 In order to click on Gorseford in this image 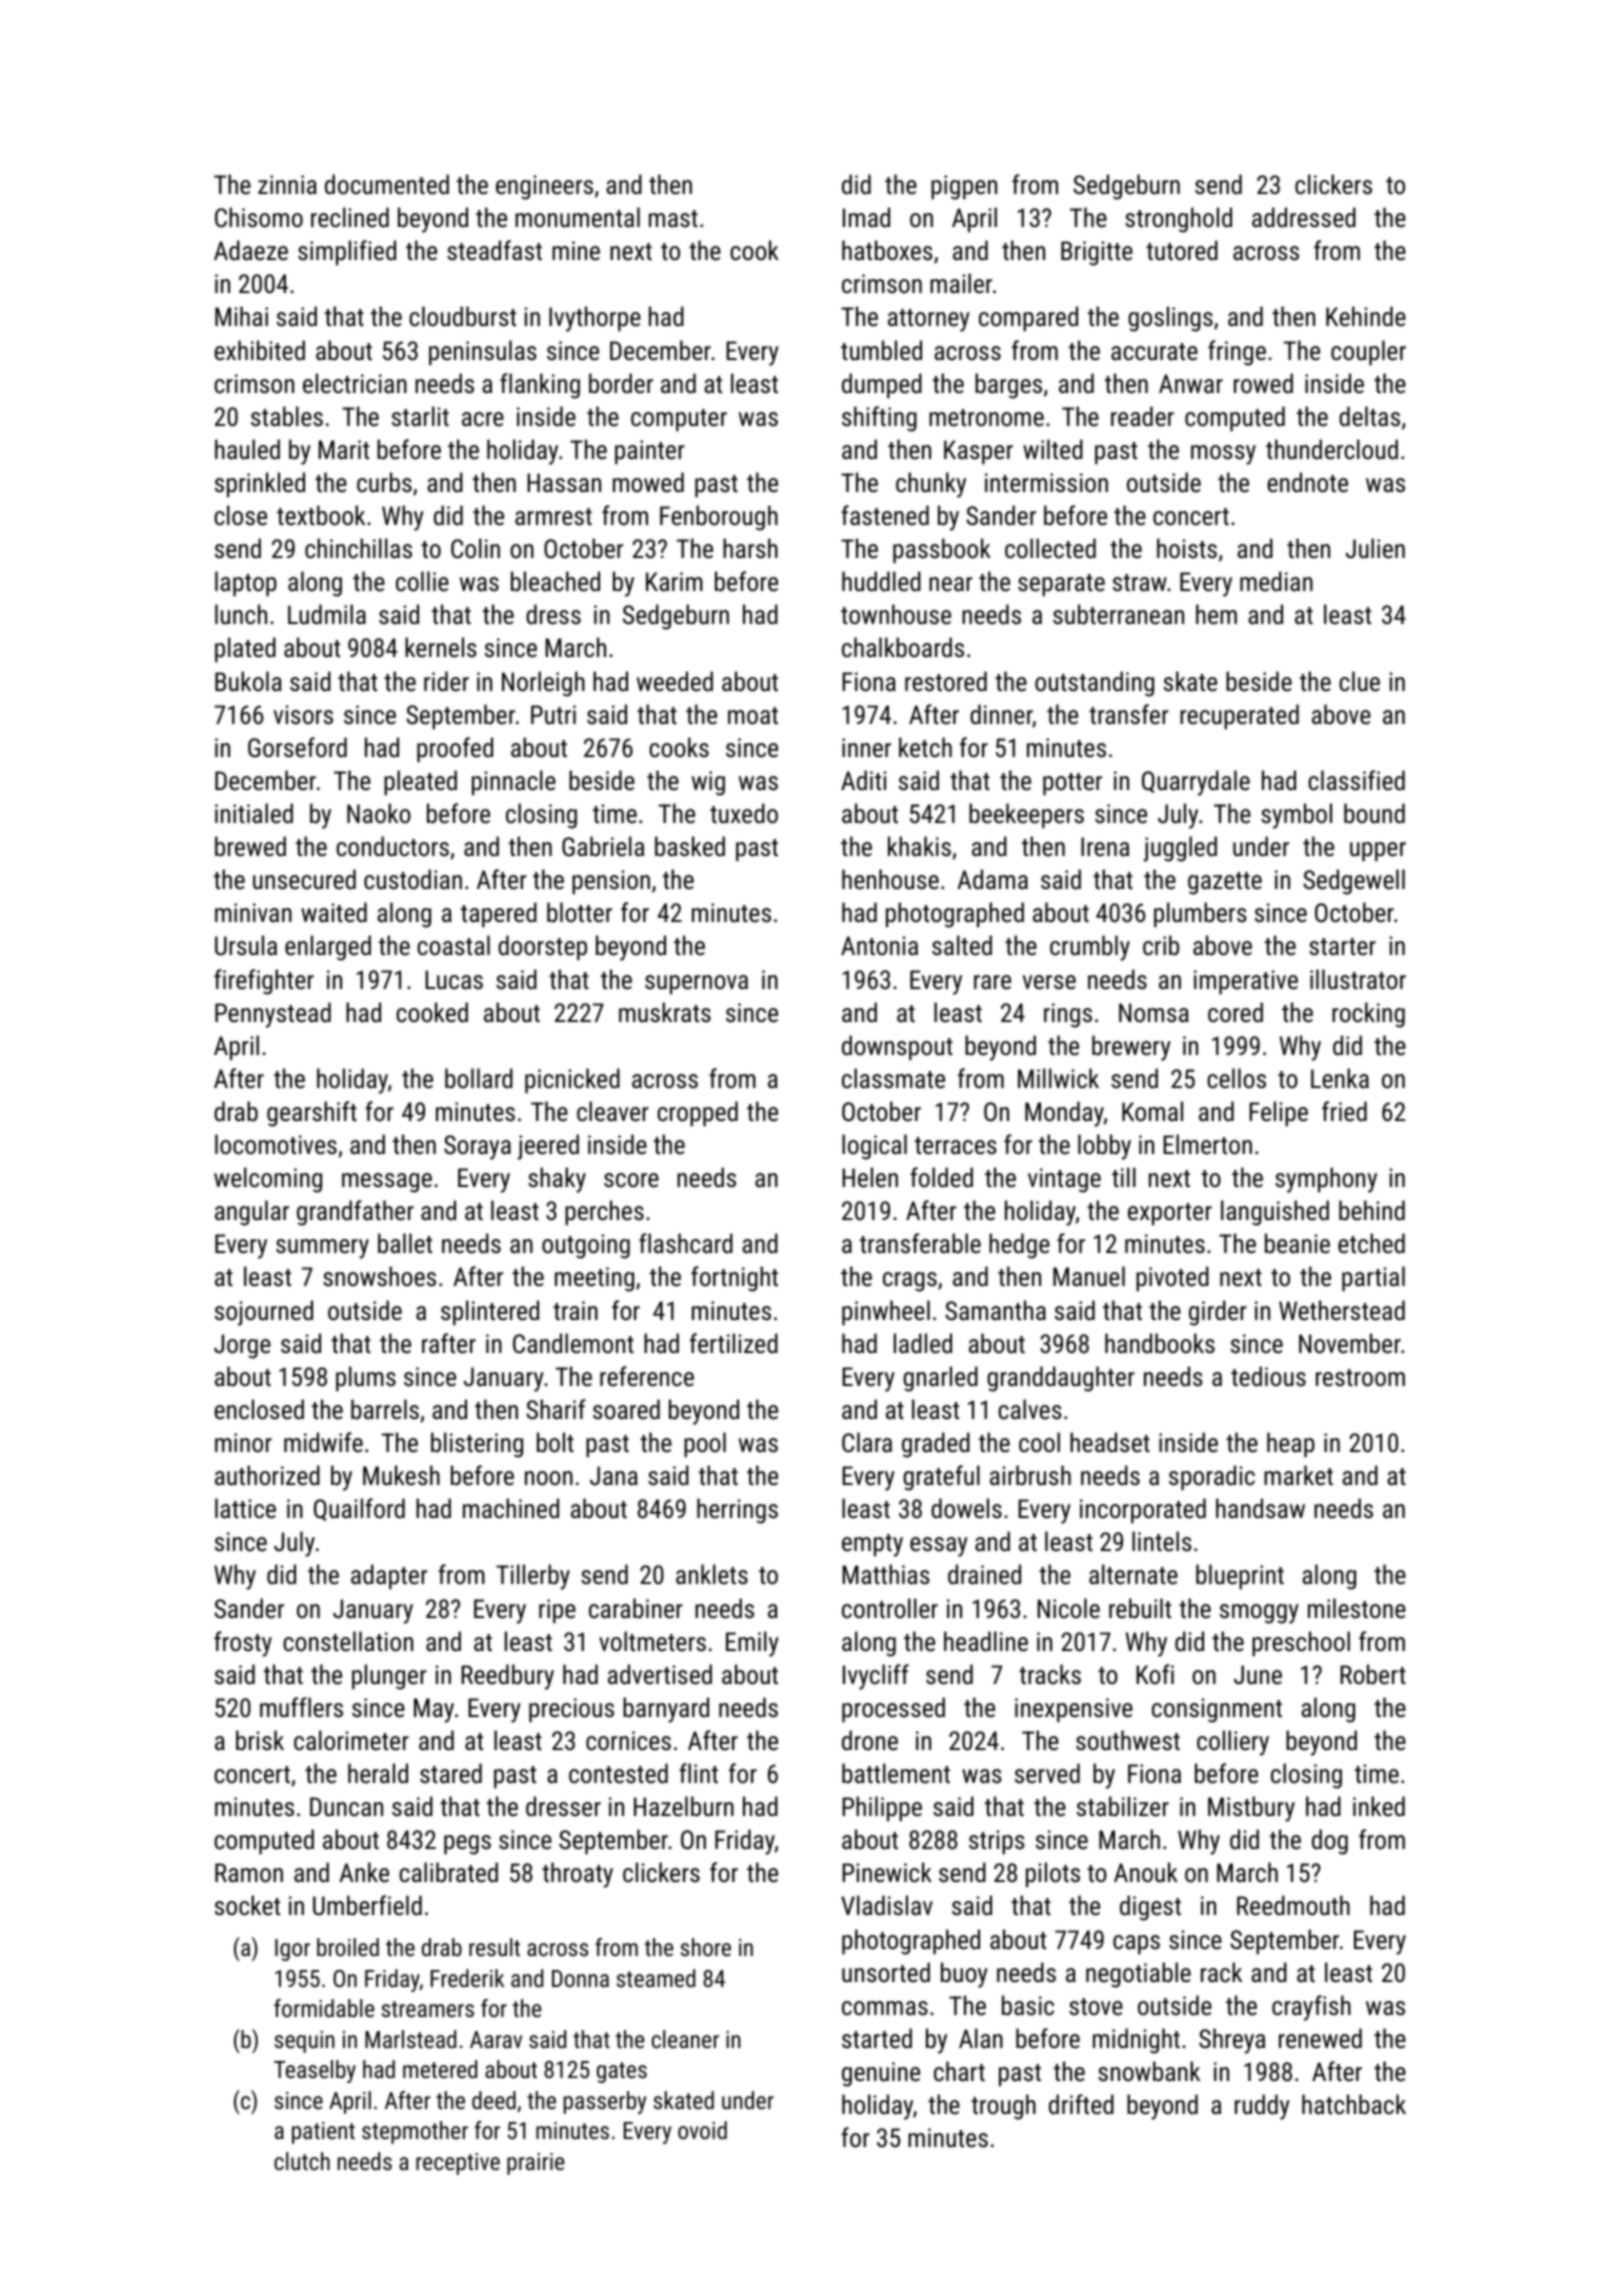, I will do `click(297, 747)`.
